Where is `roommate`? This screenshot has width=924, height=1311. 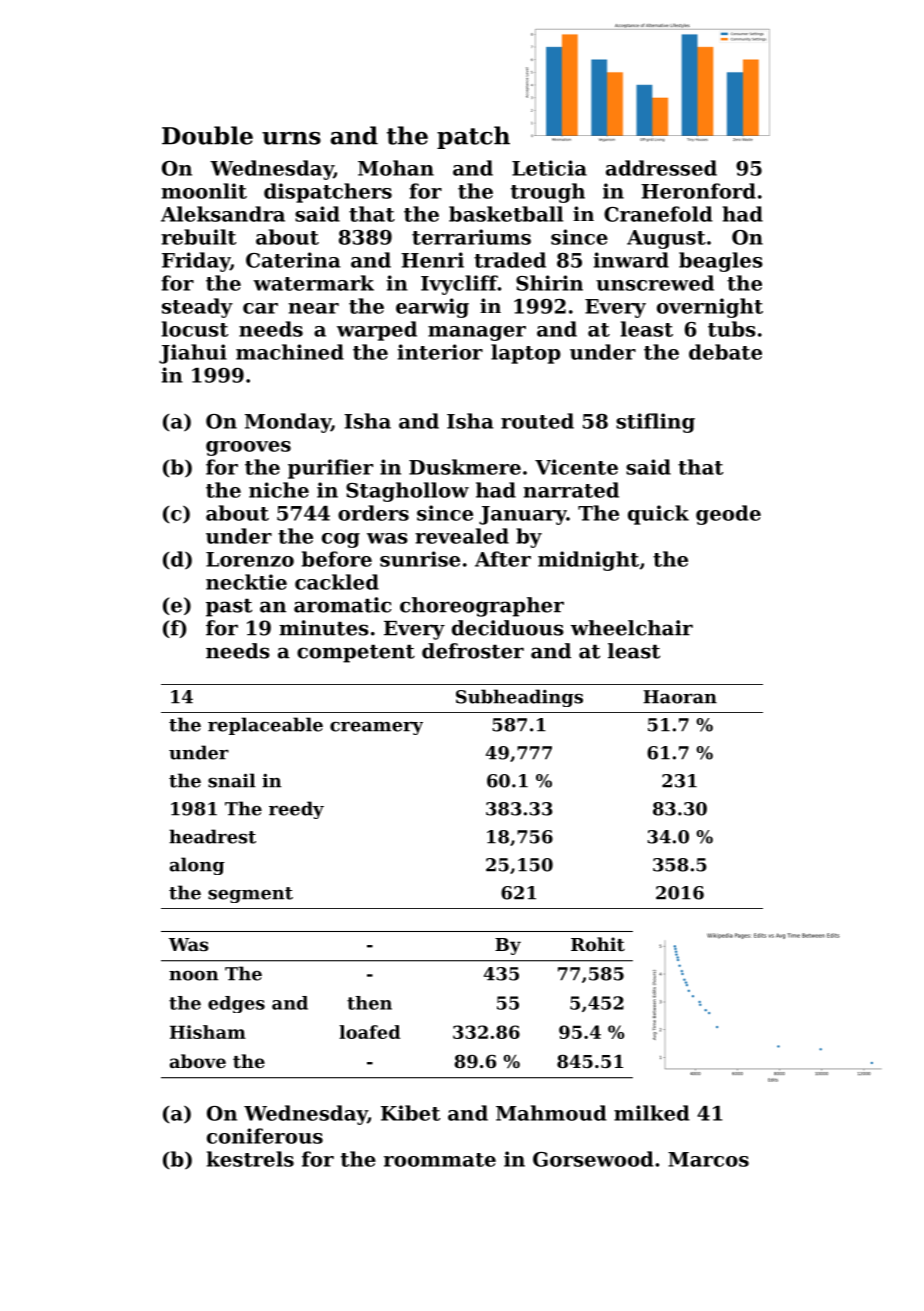
roommate is located at coordinates (440, 1160).
